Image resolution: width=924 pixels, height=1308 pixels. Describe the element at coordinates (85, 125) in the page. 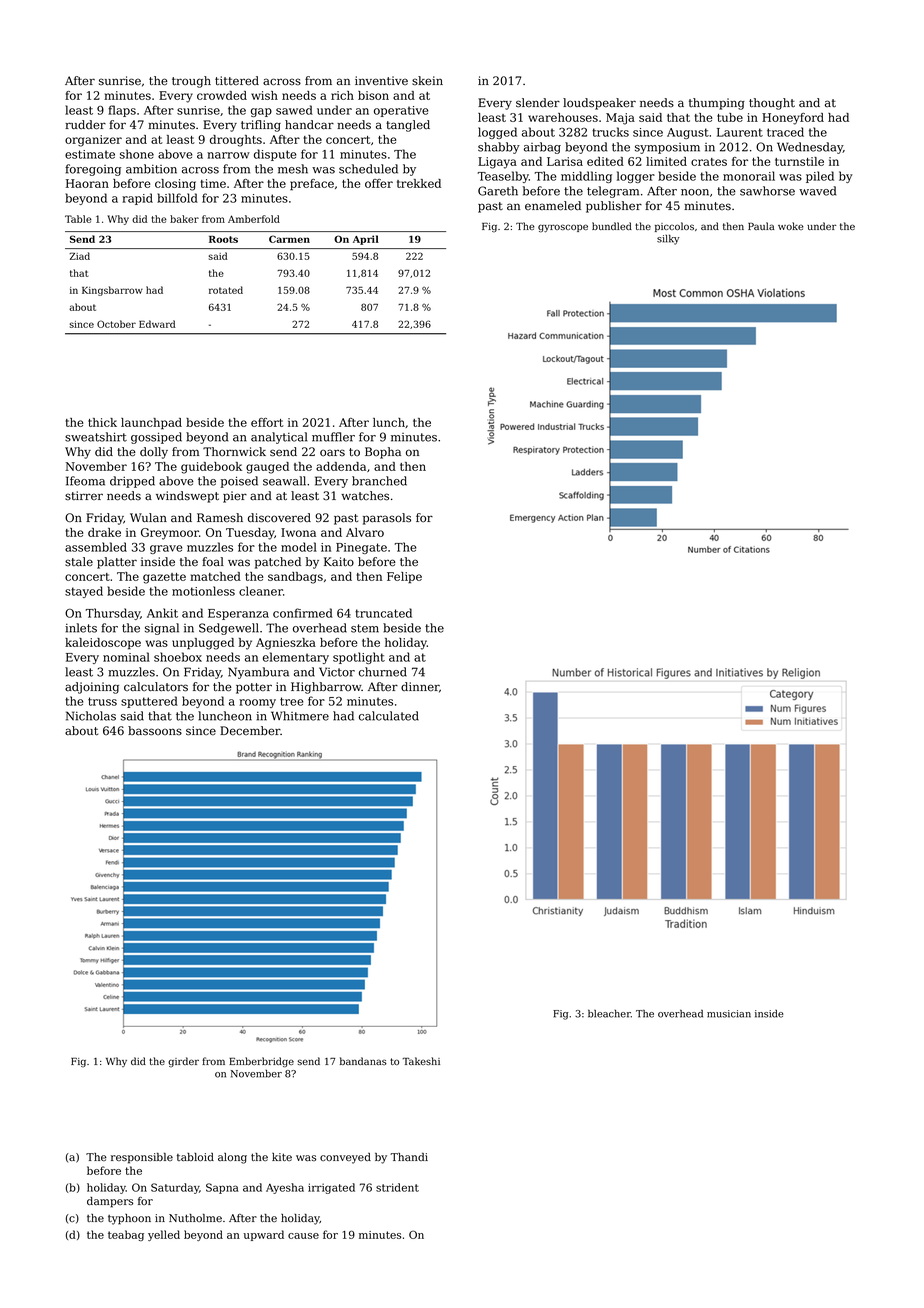

I see `rudder` at that location.
